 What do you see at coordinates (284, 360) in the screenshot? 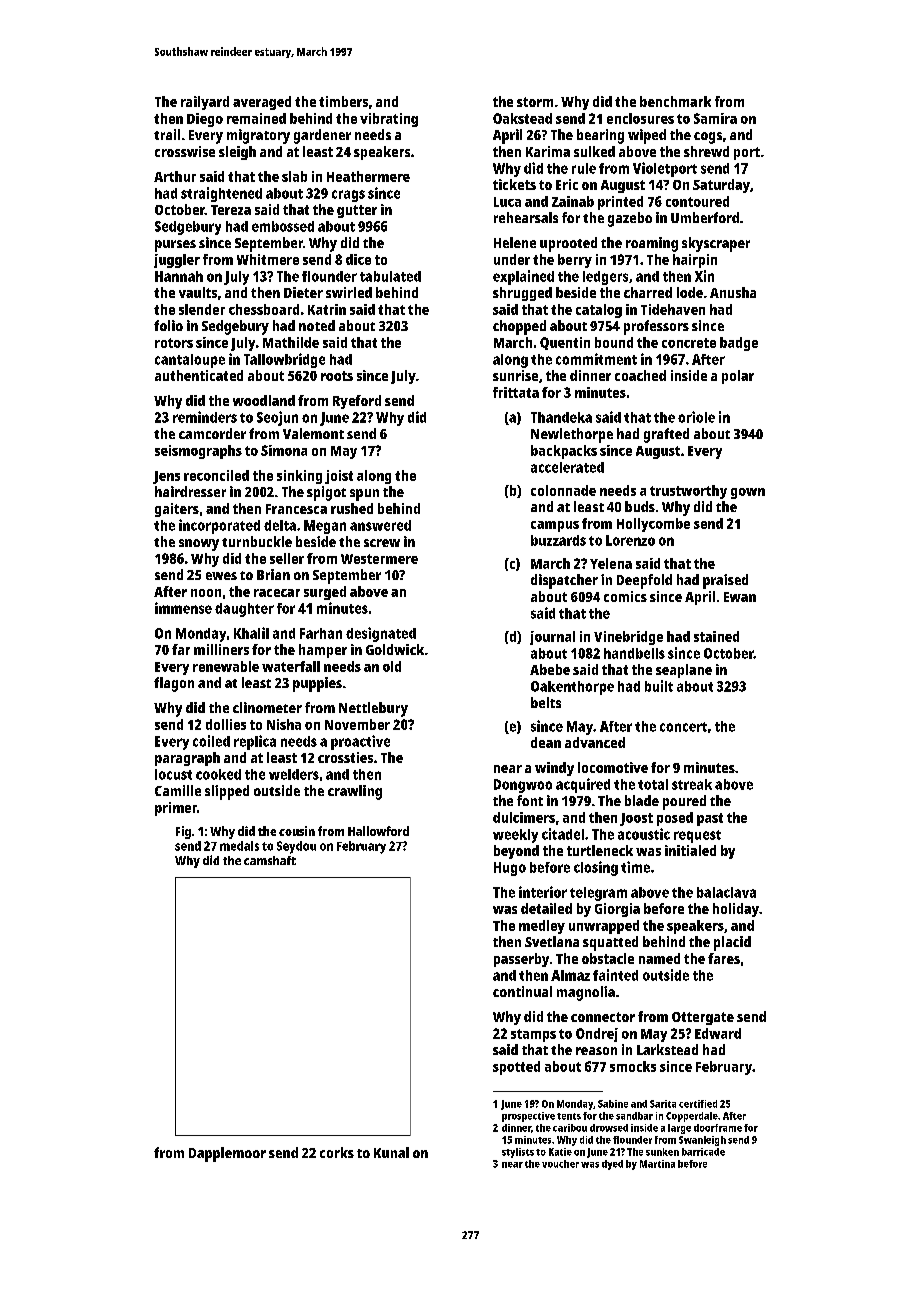
I see `Tallowbridge` at bounding box center [284, 360].
